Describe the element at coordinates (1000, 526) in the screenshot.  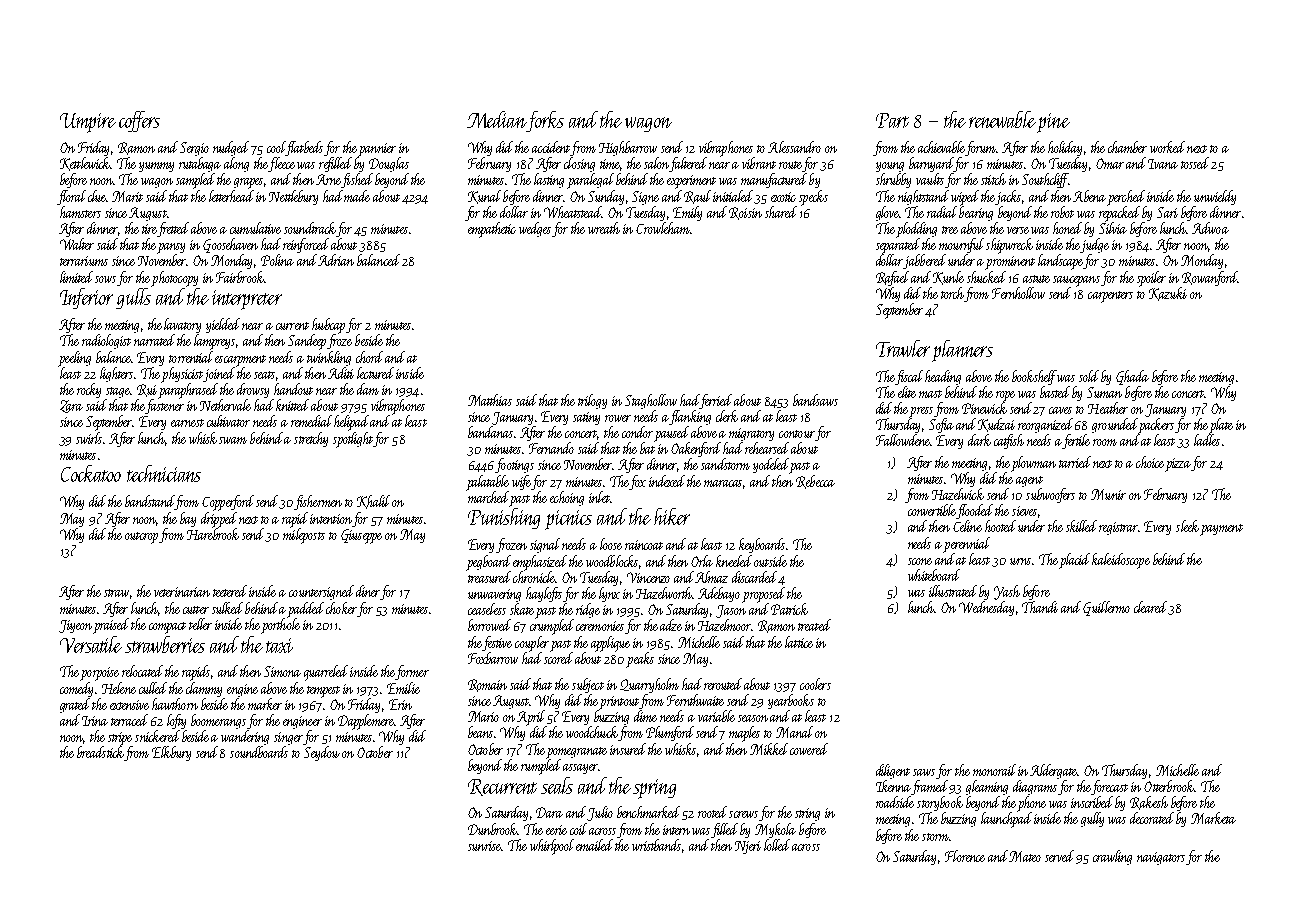
I see `hooted` at that location.
